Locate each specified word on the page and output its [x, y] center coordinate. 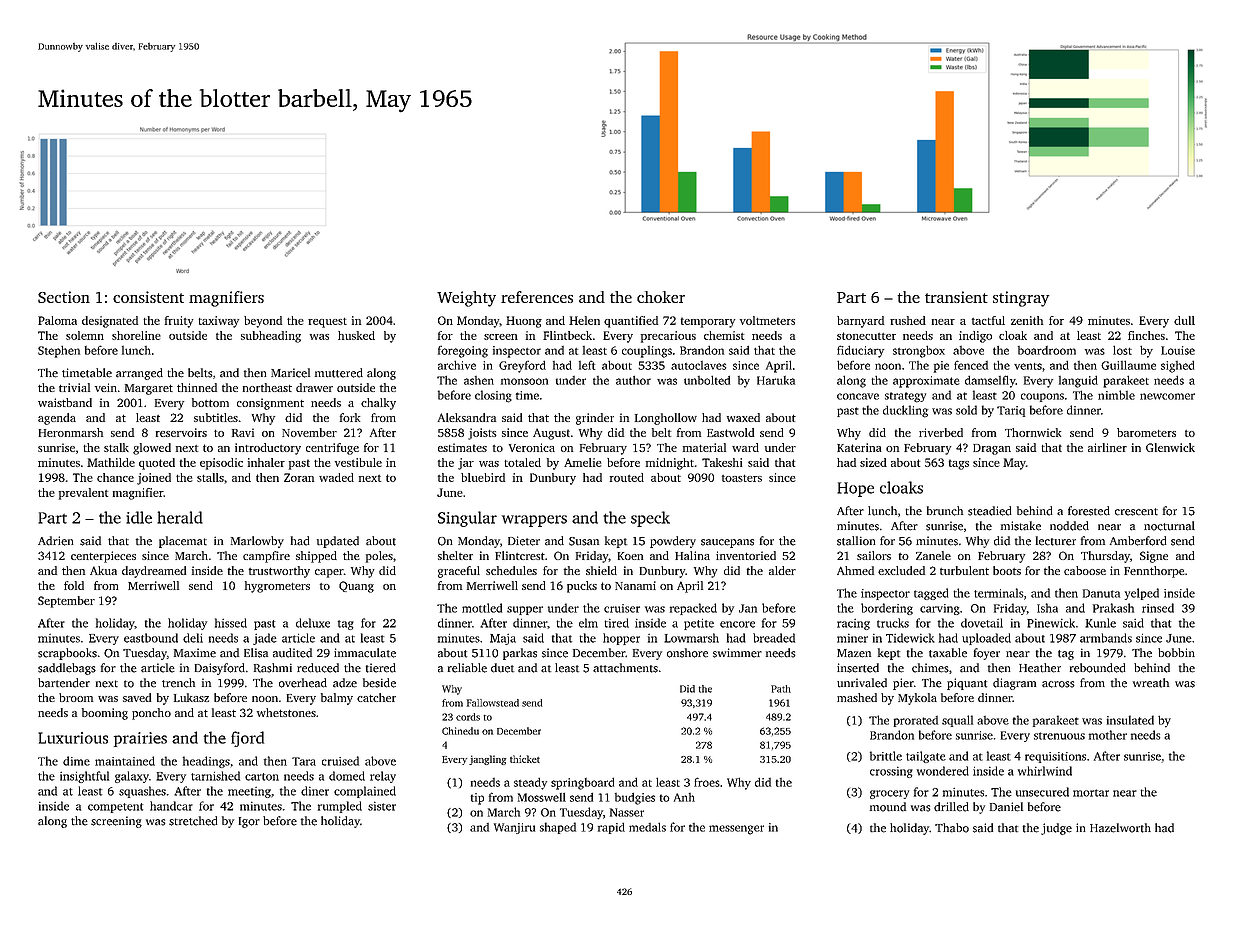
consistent [148, 297]
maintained [125, 761]
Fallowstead [493, 703]
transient [956, 297]
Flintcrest [520, 555]
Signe [1154, 557]
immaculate [365, 653]
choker [661, 297]
